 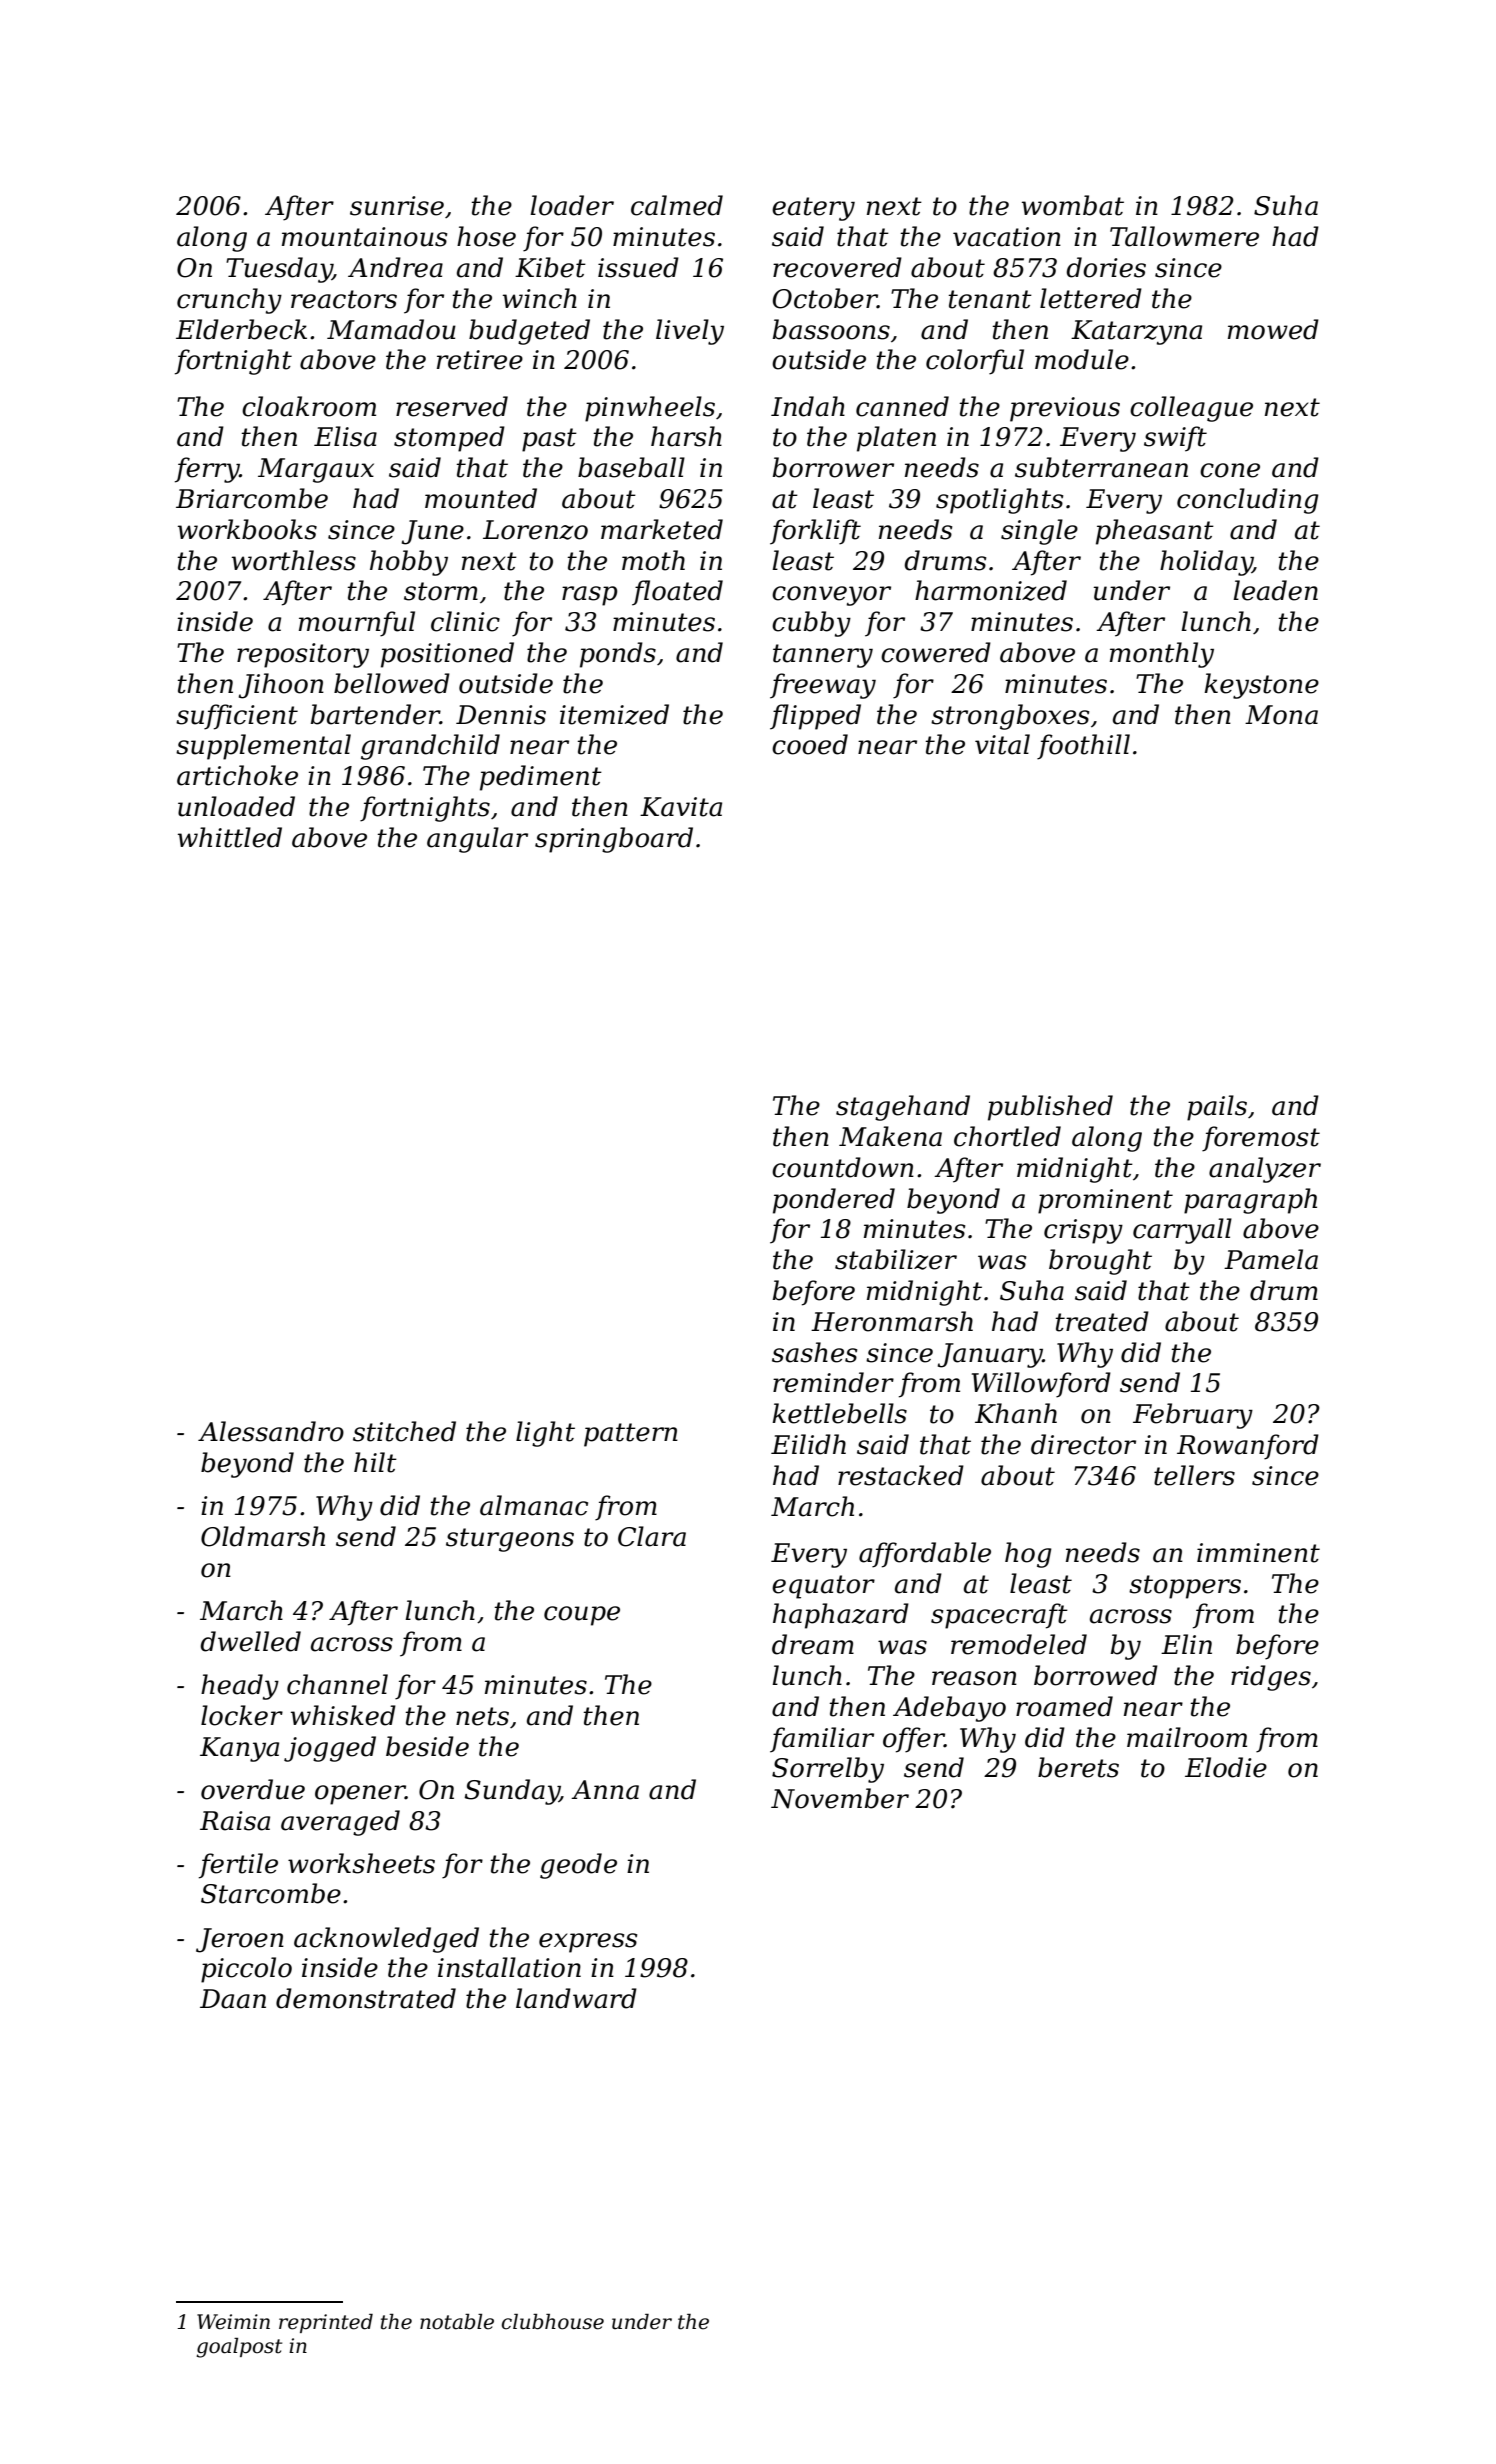 What do you see at coordinates (233, 1999) in the document?
I see `Daan` at bounding box center [233, 1999].
